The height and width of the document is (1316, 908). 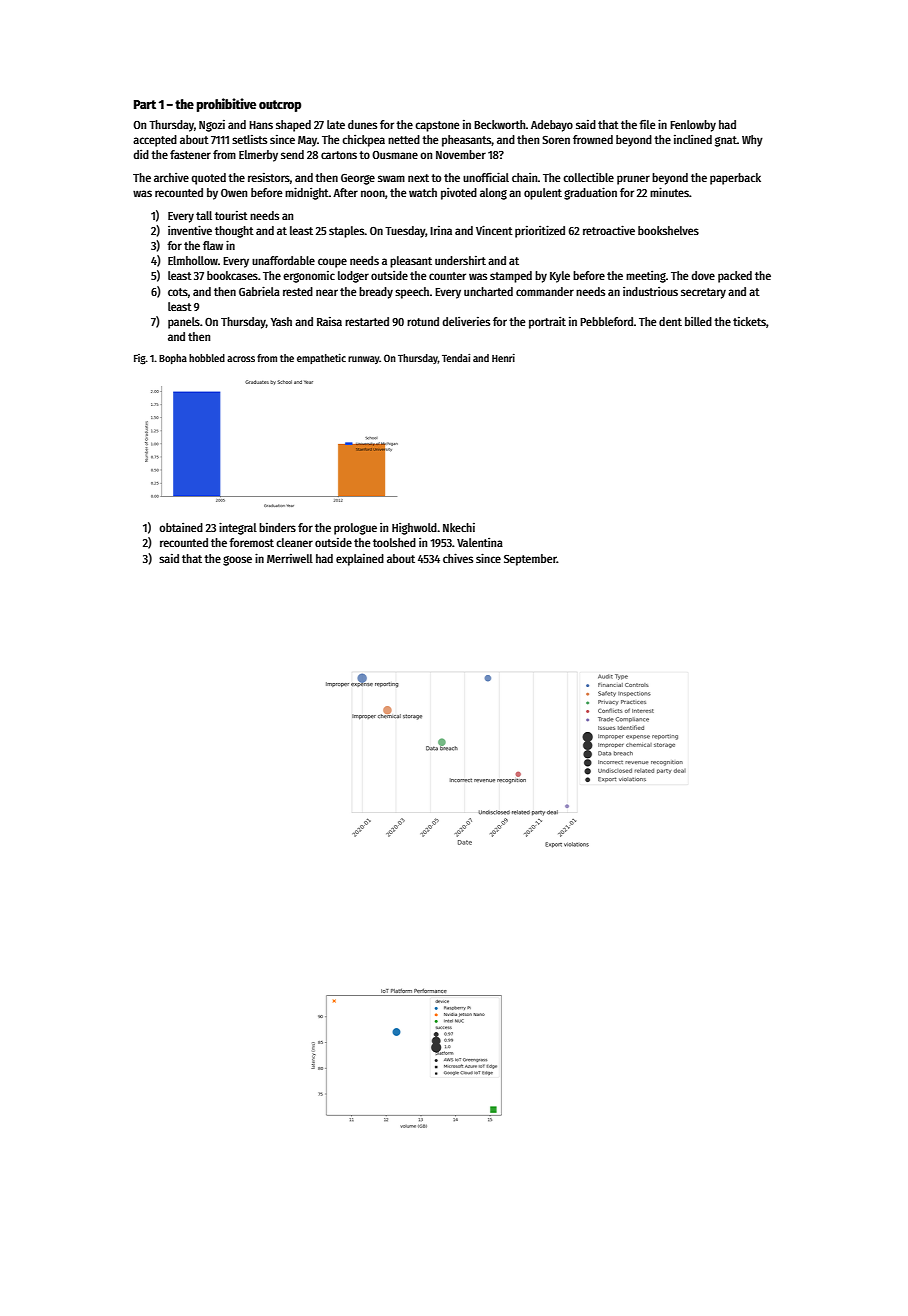 What do you see at coordinates (647, 124) in the document?
I see `file` at bounding box center [647, 124].
